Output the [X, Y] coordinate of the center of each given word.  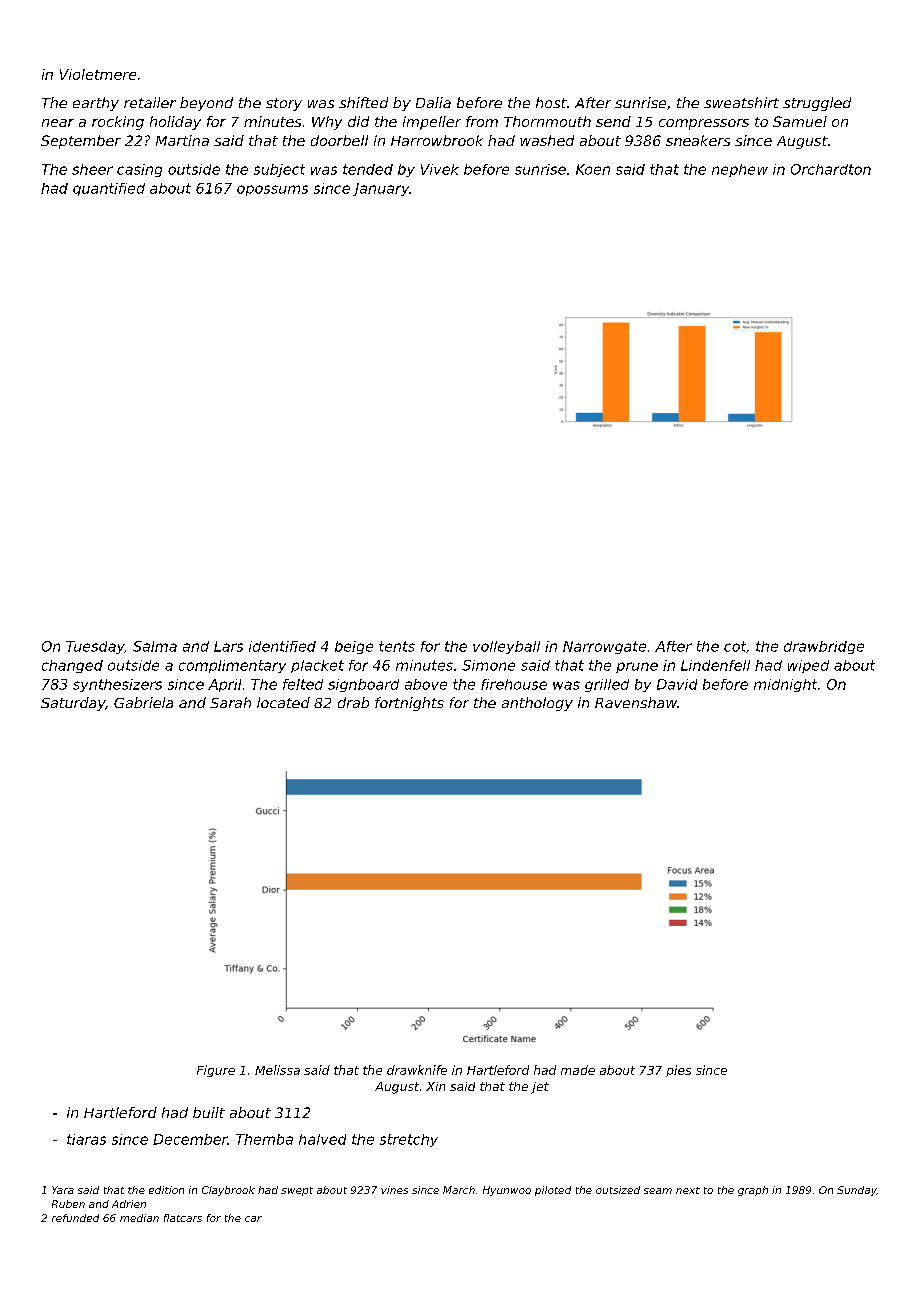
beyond [206, 104]
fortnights [409, 704]
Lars [228, 646]
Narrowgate [604, 647]
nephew [740, 170]
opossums [272, 190]
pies [678, 1071]
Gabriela [143, 702]
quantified [109, 189]
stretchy [409, 1140]
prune [637, 667]
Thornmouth [547, 121]
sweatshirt [741, 102]
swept [297, 1191]
